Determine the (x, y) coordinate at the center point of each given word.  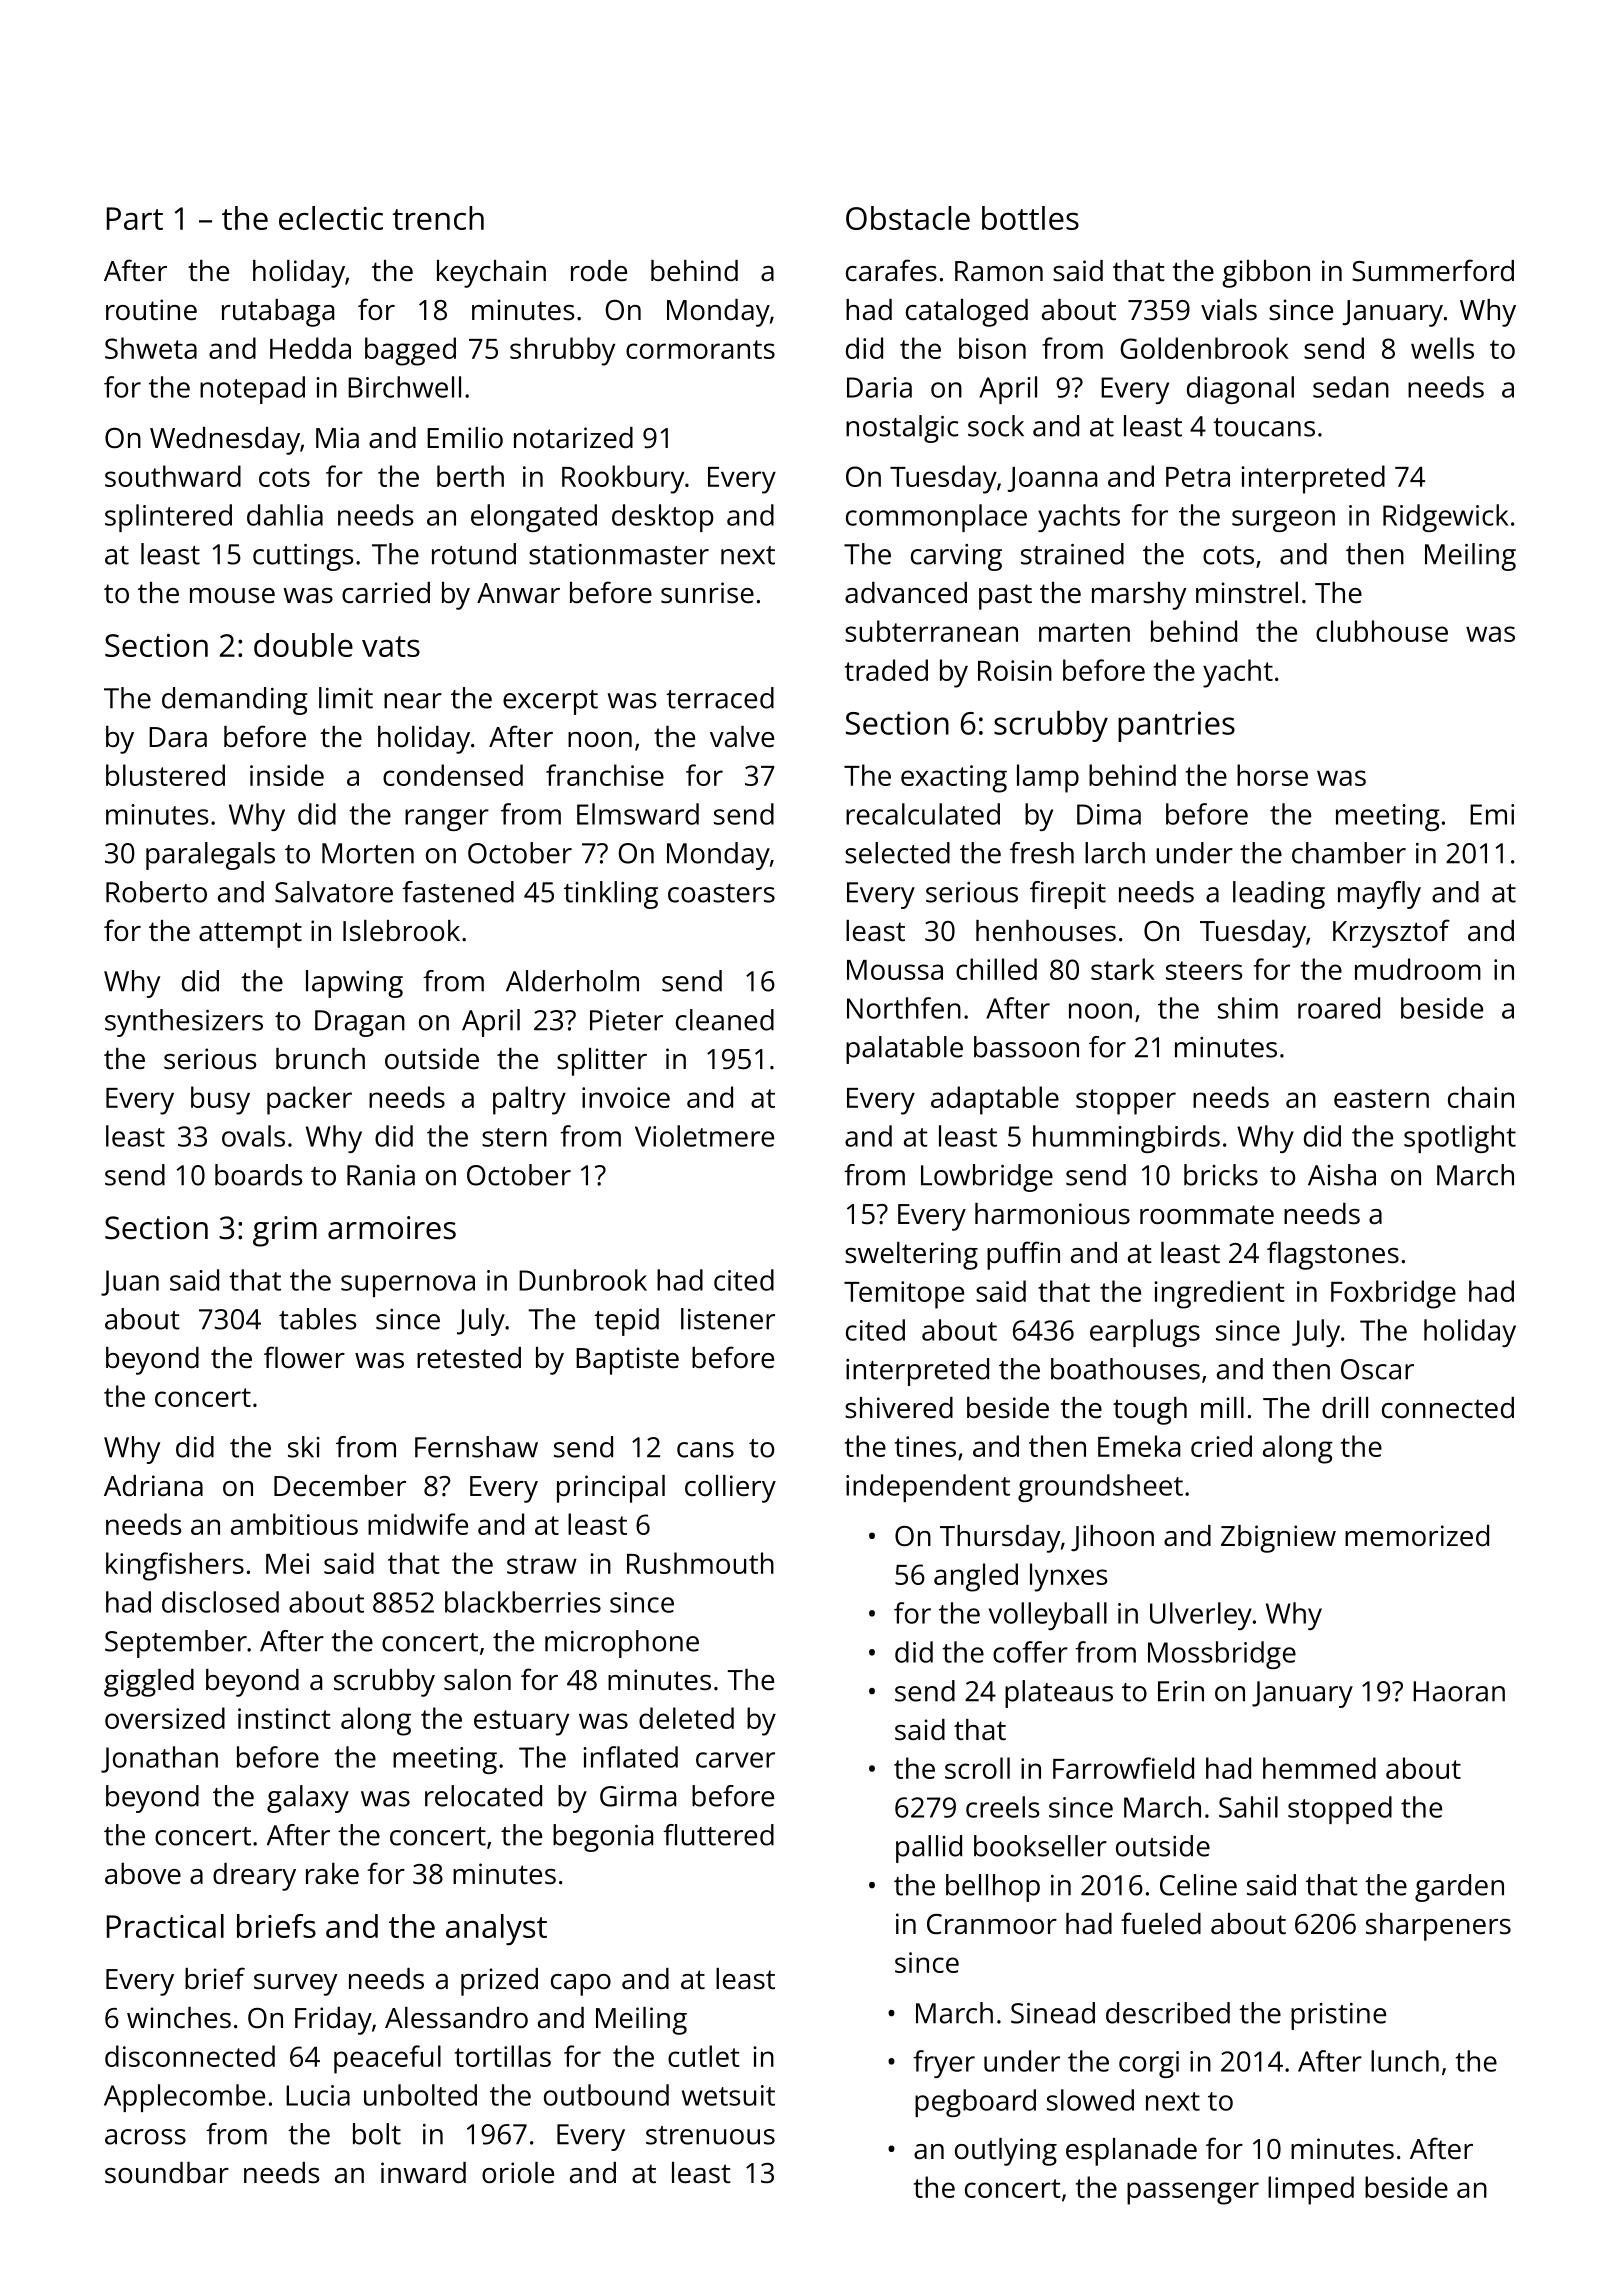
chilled (996, 969)
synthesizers (184, 1023)
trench (438, 218)
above (143, 1873)
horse (1272, 775)
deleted (686, 1718)
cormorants (700, 349)
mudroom (1418, 969)
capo (581, 1985)
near (413, 701)
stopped (1340, 1810)
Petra (1198, 477)
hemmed (1319, 1768)
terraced (720, 698)
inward (423, 2172)
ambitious (294, 1524)
